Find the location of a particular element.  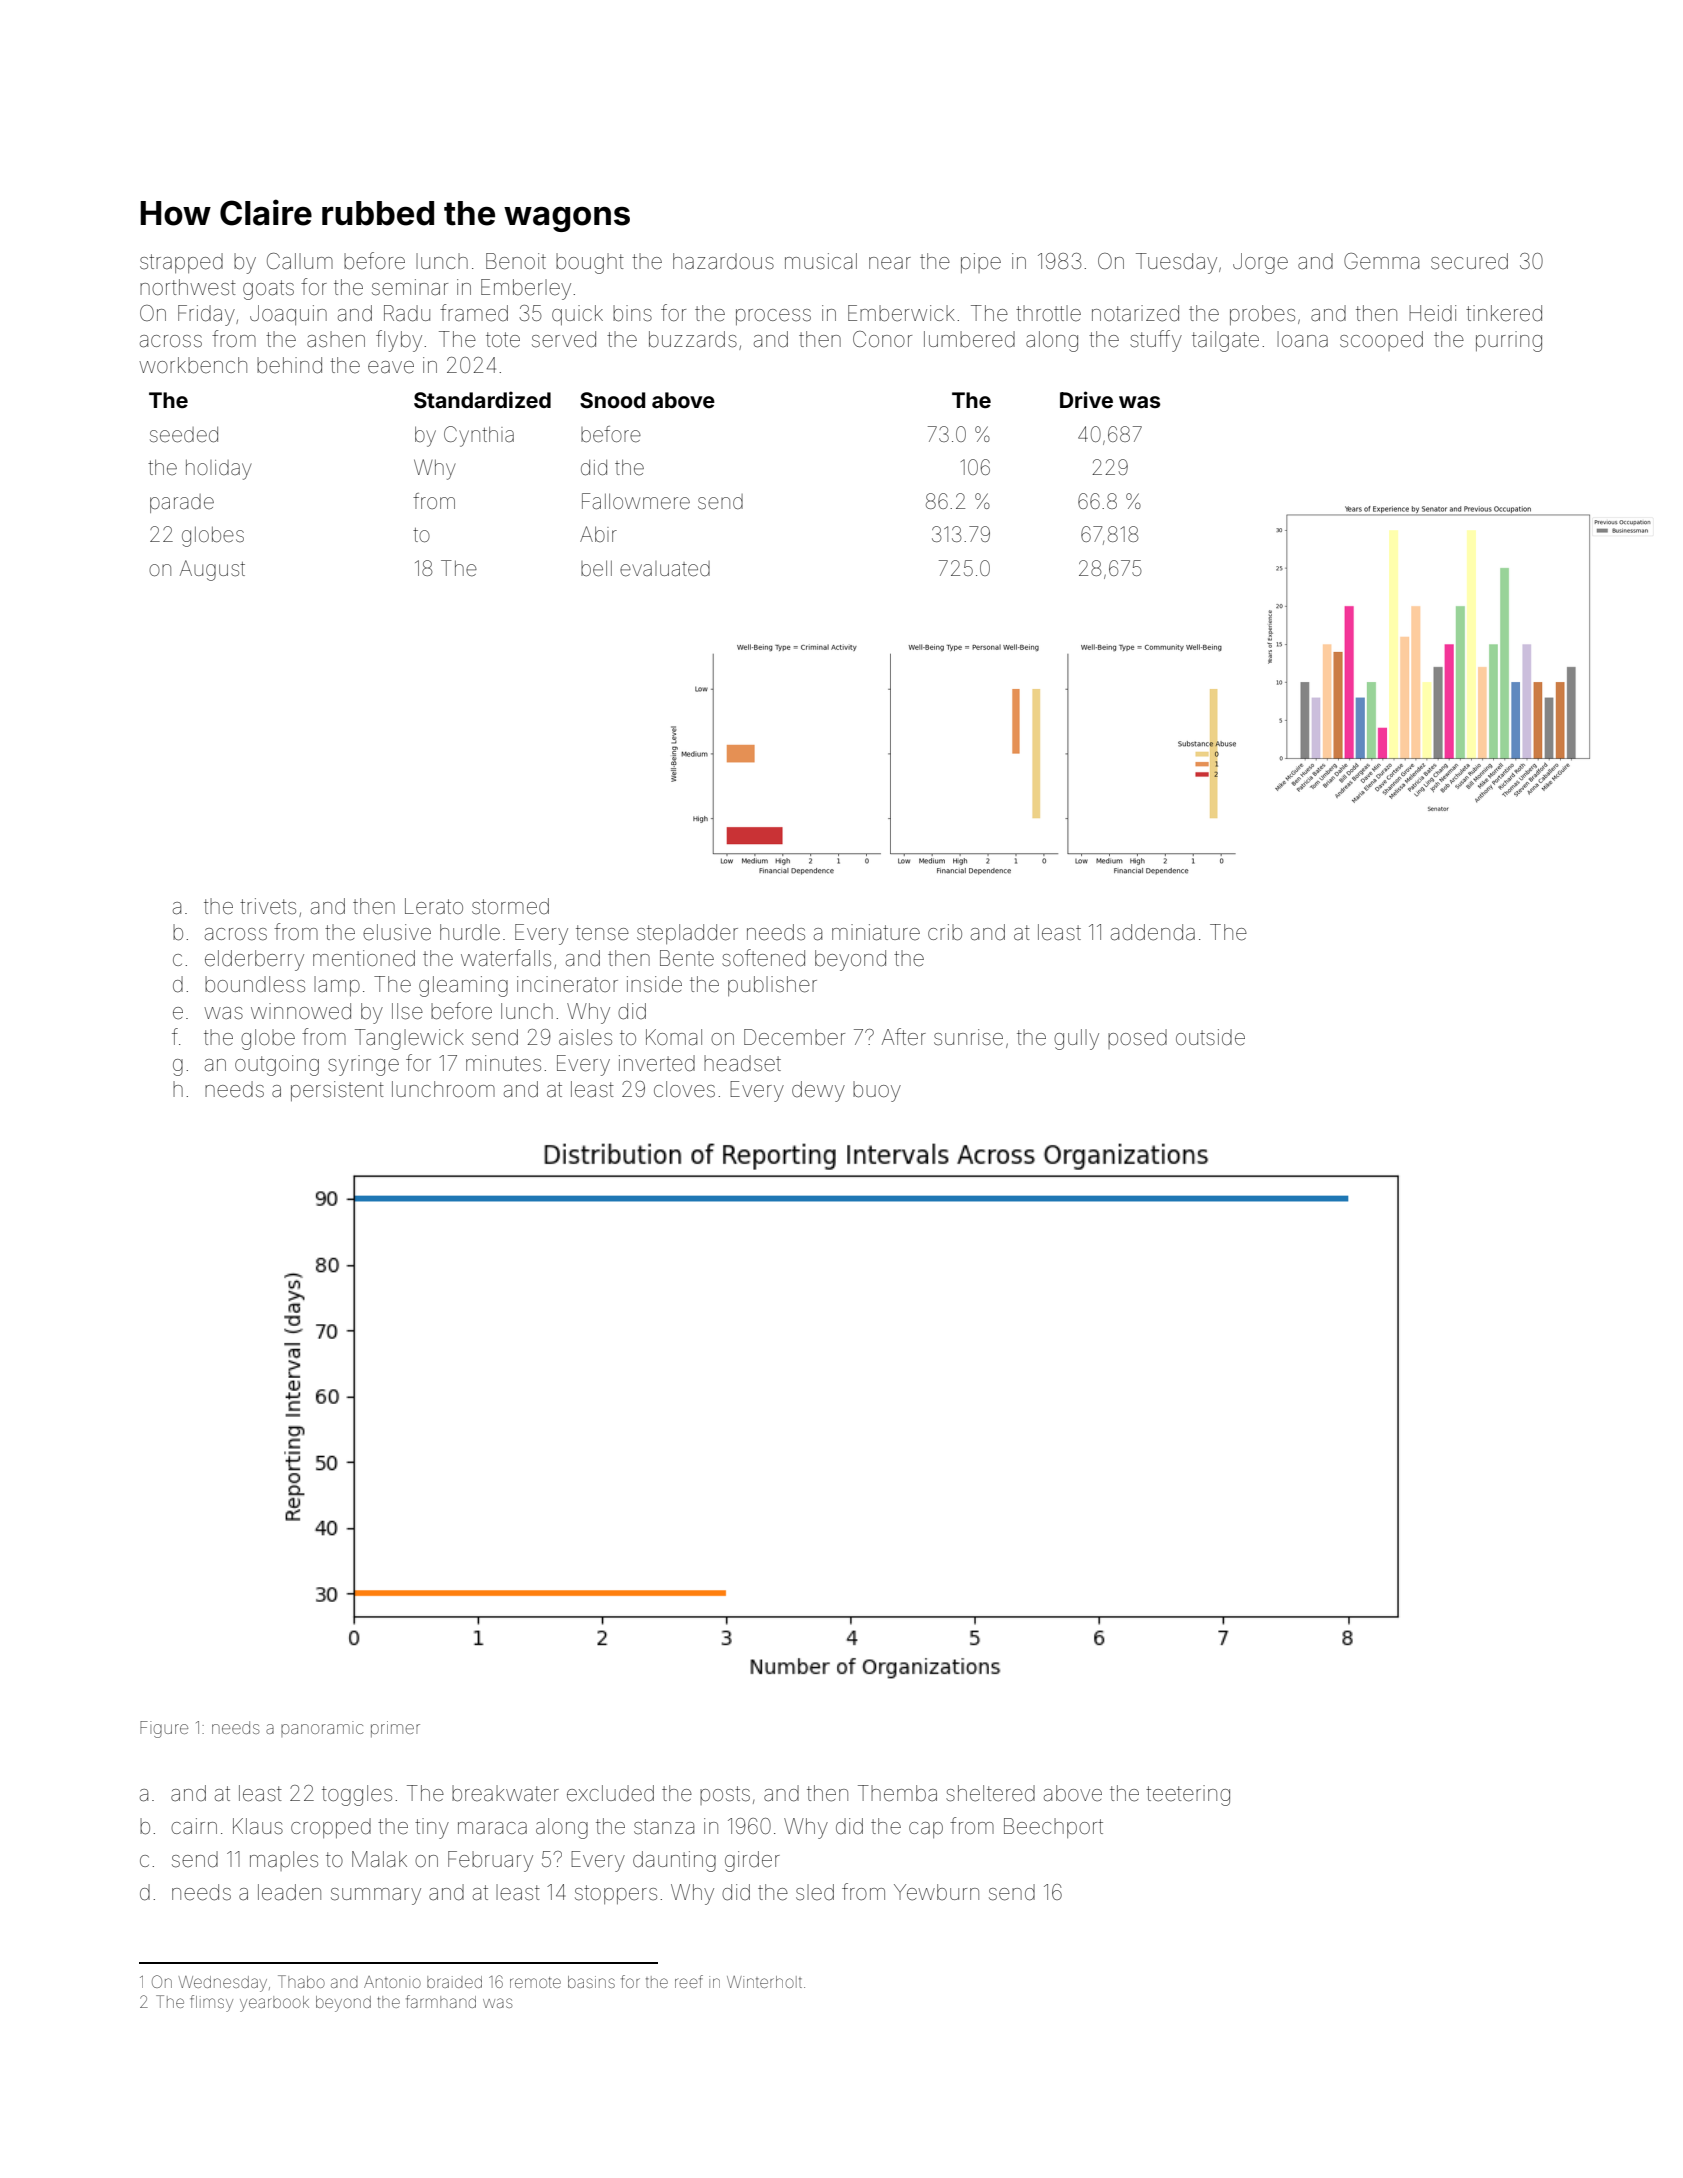

outside is located at coordinates (1210, 1037).
